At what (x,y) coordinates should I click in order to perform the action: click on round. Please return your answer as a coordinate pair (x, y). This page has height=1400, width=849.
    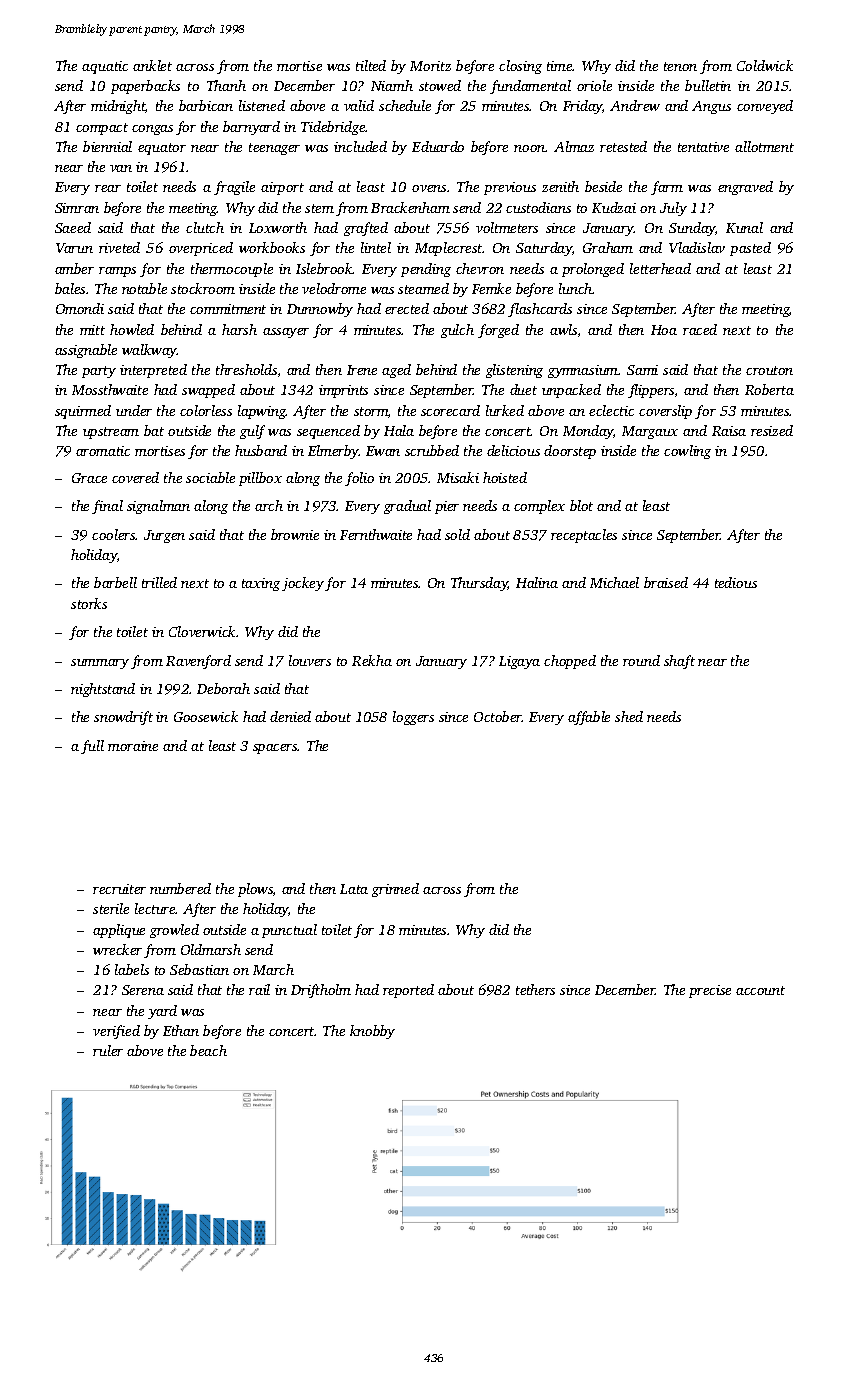
    Looking at the image, I should click on (641, 660).
